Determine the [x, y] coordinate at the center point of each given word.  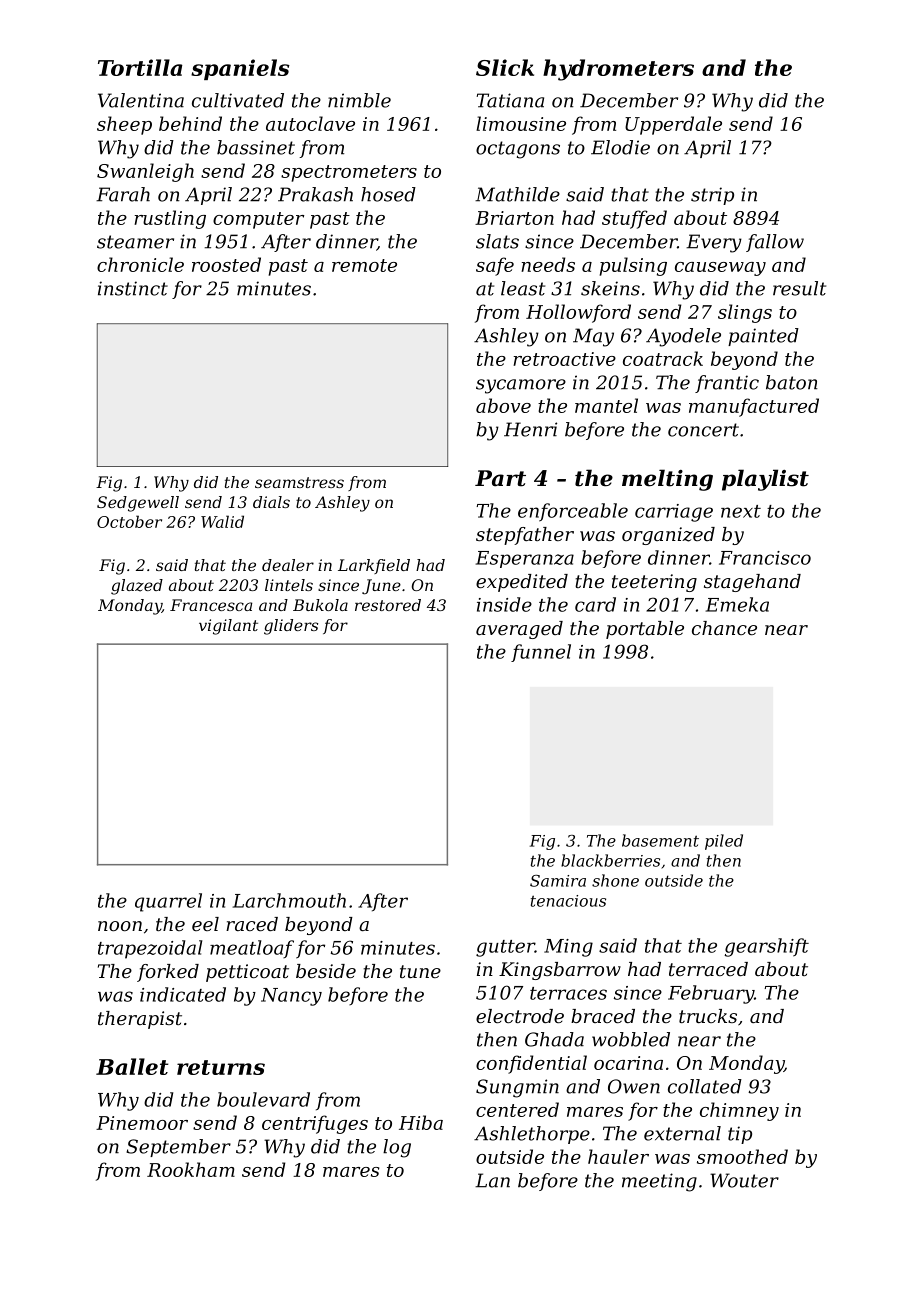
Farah [123, 194]
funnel [541, 653]
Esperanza [525, 559]
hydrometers [618, 70]
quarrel [168, 902]
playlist [765, 480]
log [397, 1148]
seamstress [299, 482]
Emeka [737, 604]
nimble [359, 100]
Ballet [132, 1066]
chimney [739, 1111]
